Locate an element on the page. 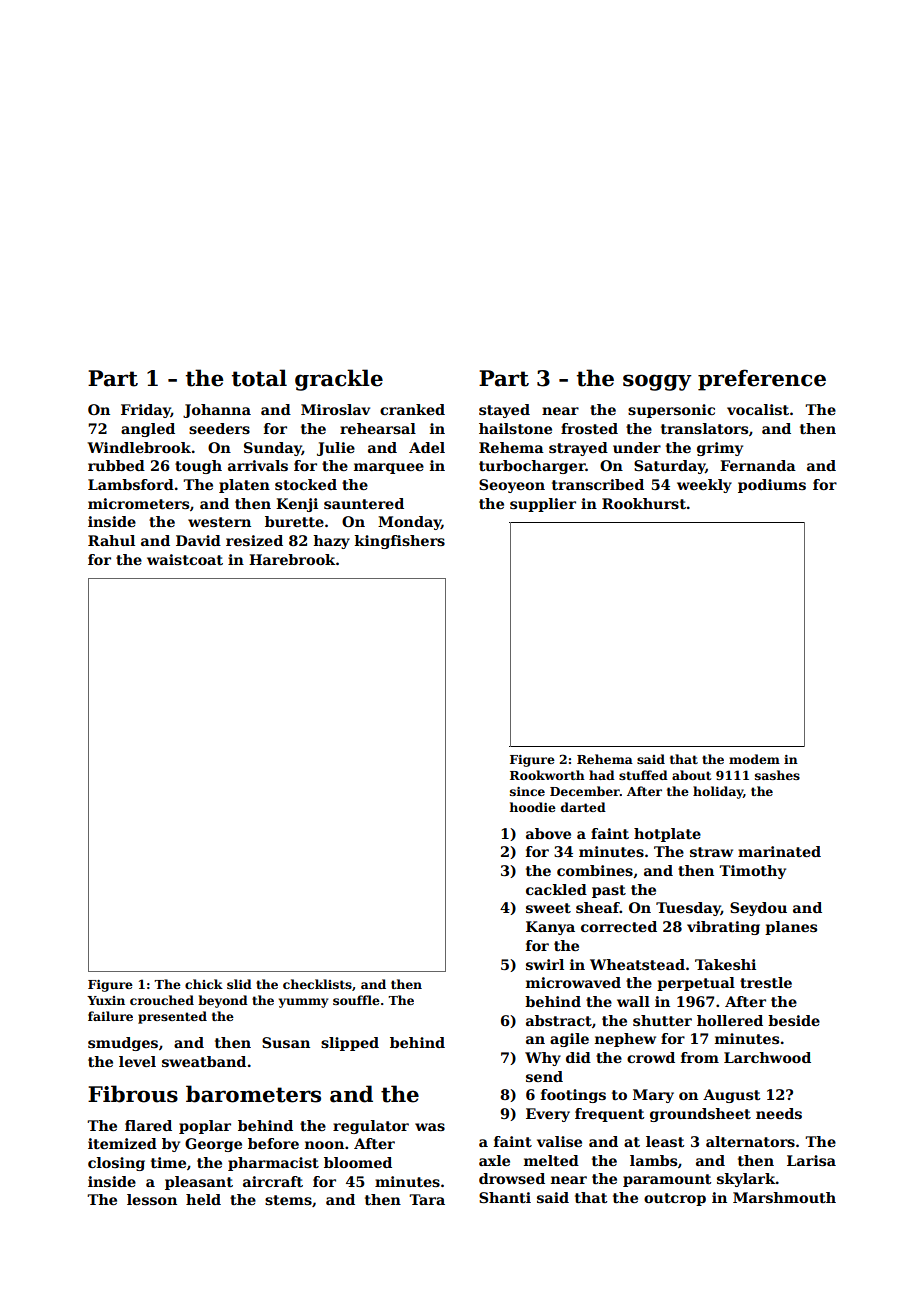  holiday is located at coordinates (718, 792).
